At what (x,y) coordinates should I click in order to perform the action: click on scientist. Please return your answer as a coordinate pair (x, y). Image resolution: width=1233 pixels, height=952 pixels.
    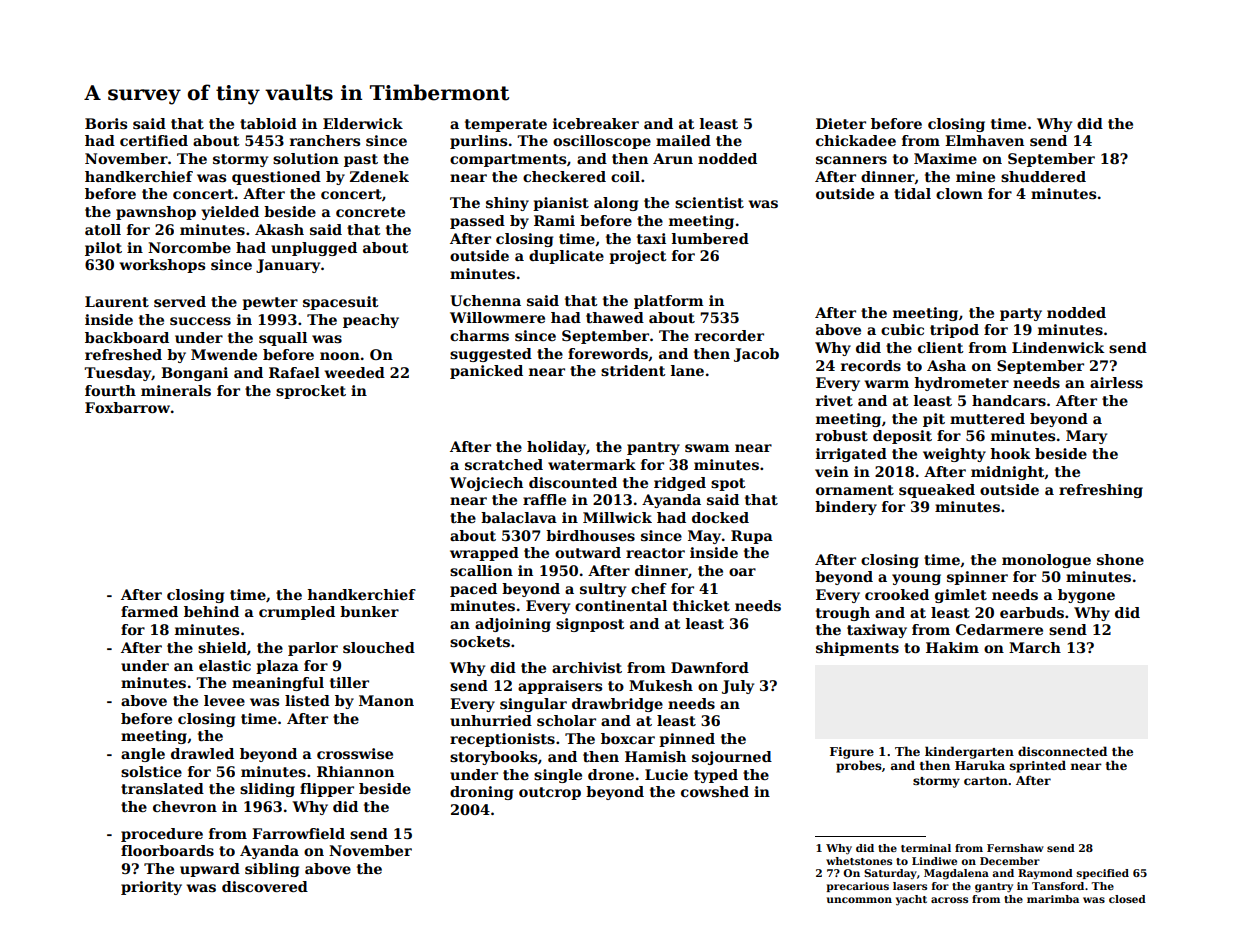
    Looking at the image, I should click on (709, 202).
